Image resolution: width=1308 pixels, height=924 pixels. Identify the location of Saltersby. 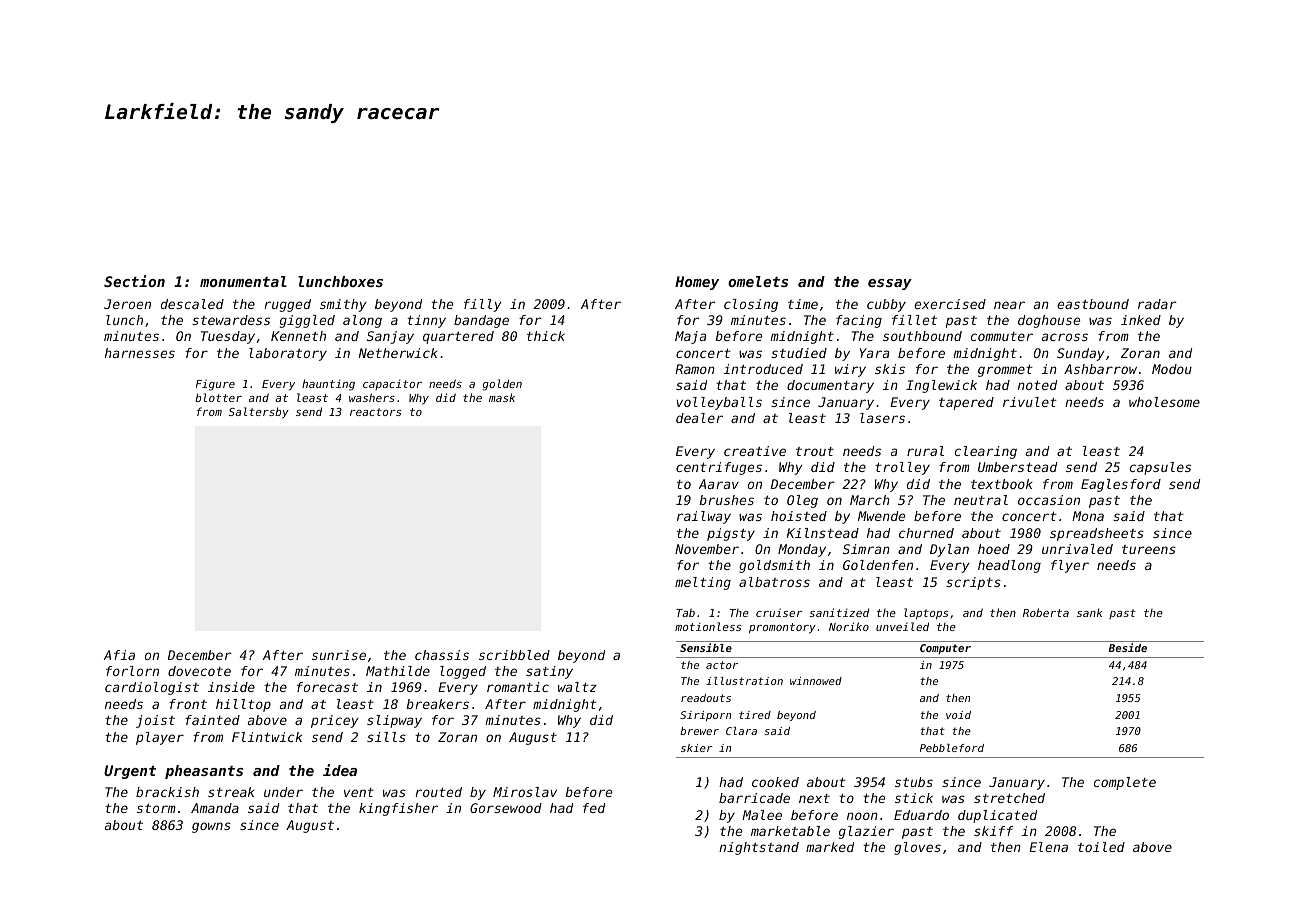
(259, 413).
